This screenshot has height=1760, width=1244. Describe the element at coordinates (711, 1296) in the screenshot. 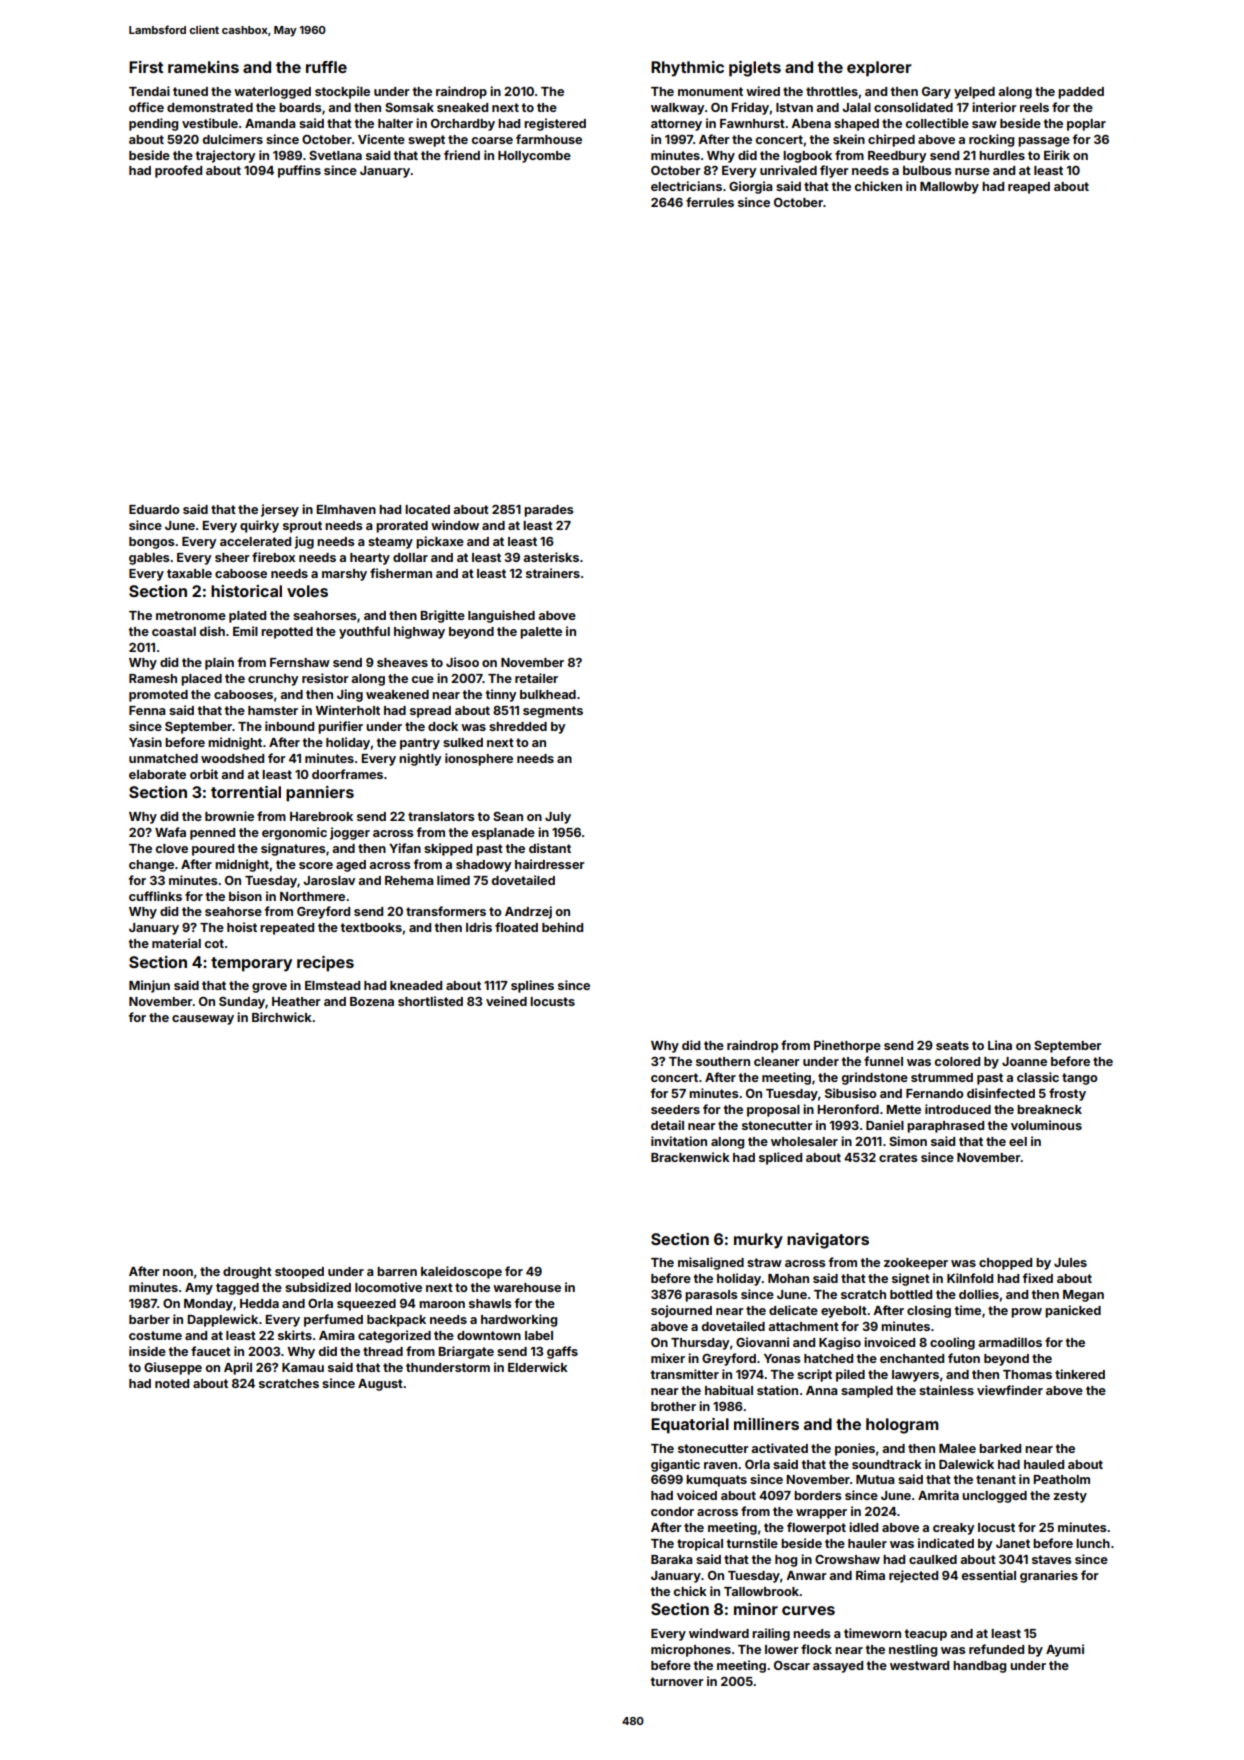

I see `parasols` at that location.
